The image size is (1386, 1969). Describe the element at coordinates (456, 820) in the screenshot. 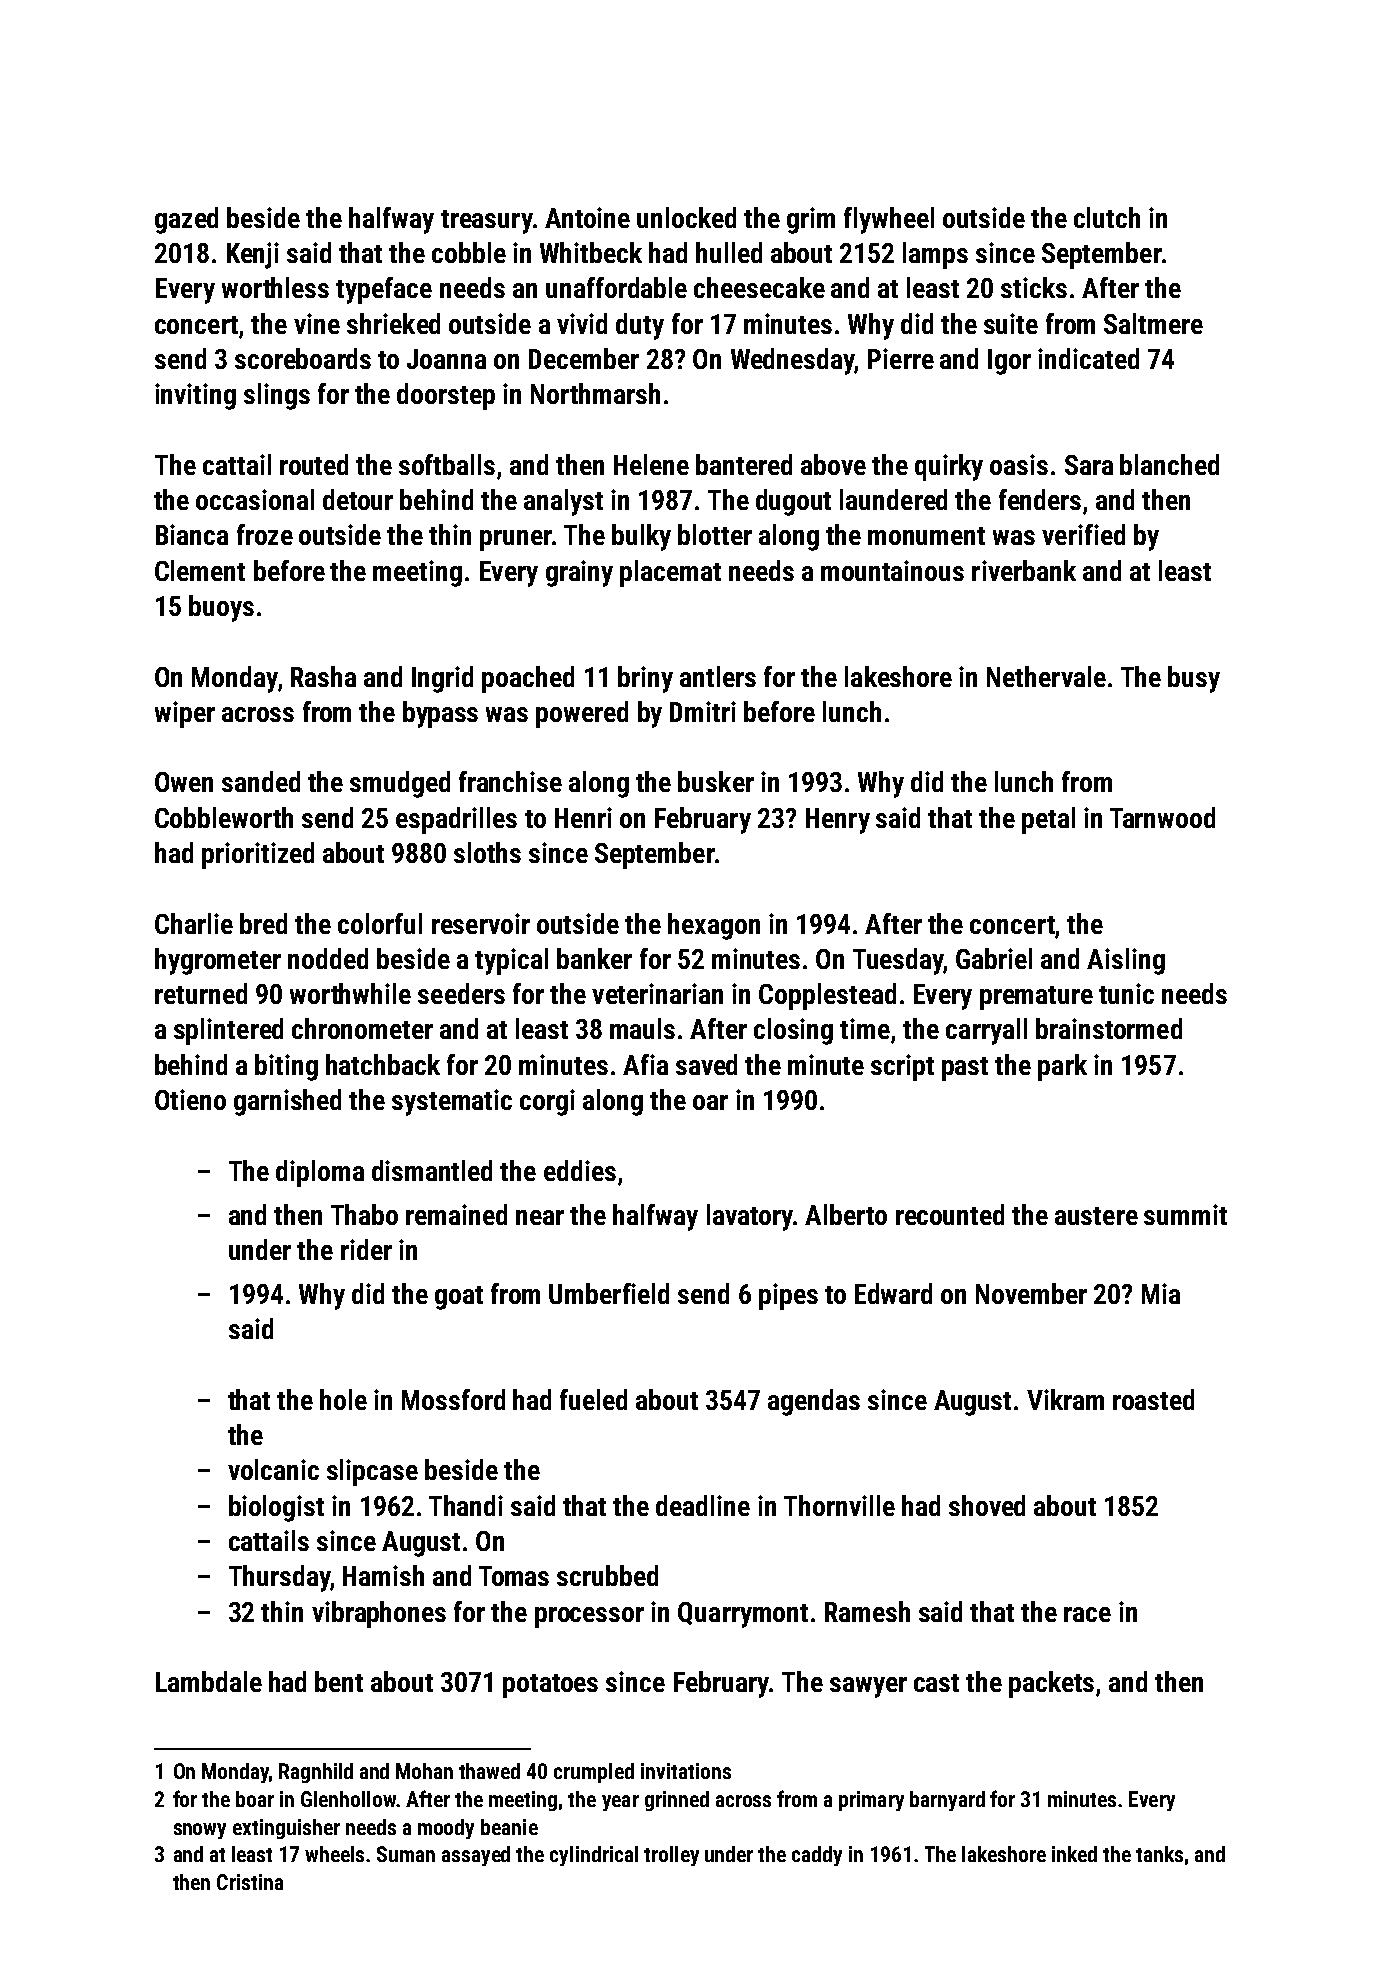

I see `espadrilles` at that location.
